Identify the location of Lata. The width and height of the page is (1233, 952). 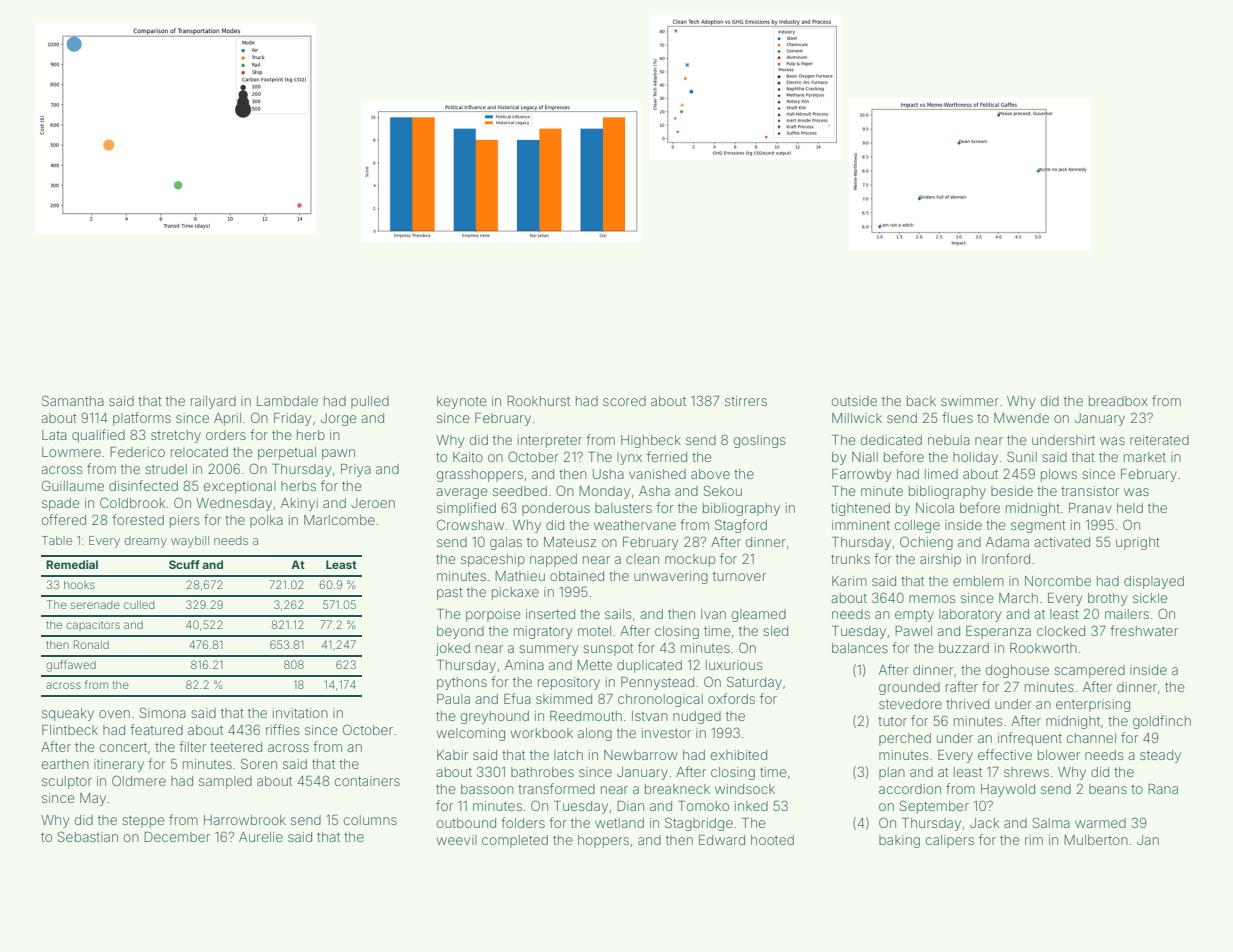
(54, 435).
